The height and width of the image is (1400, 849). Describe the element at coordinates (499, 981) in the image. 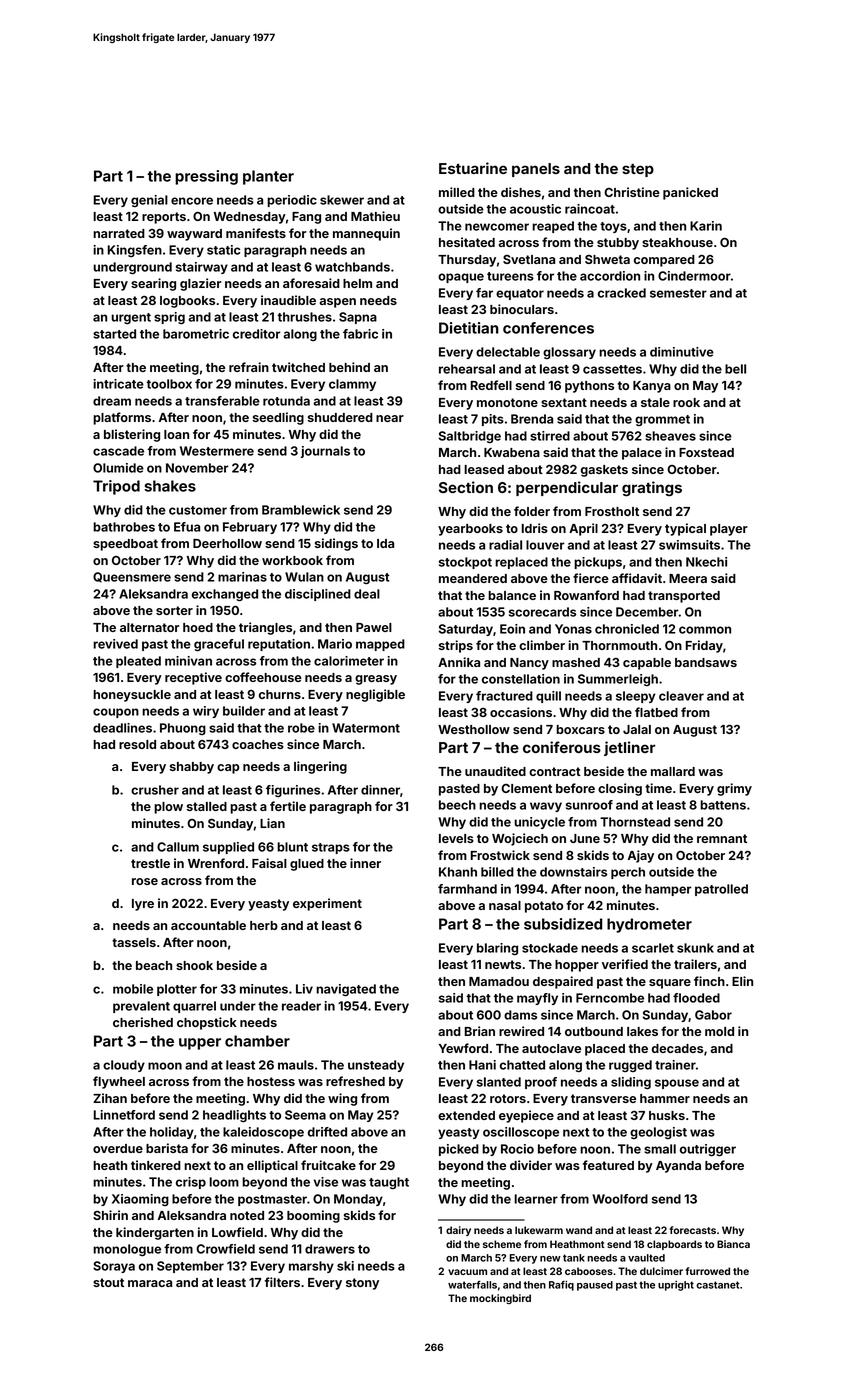

I see `Mamadou` at that location.
